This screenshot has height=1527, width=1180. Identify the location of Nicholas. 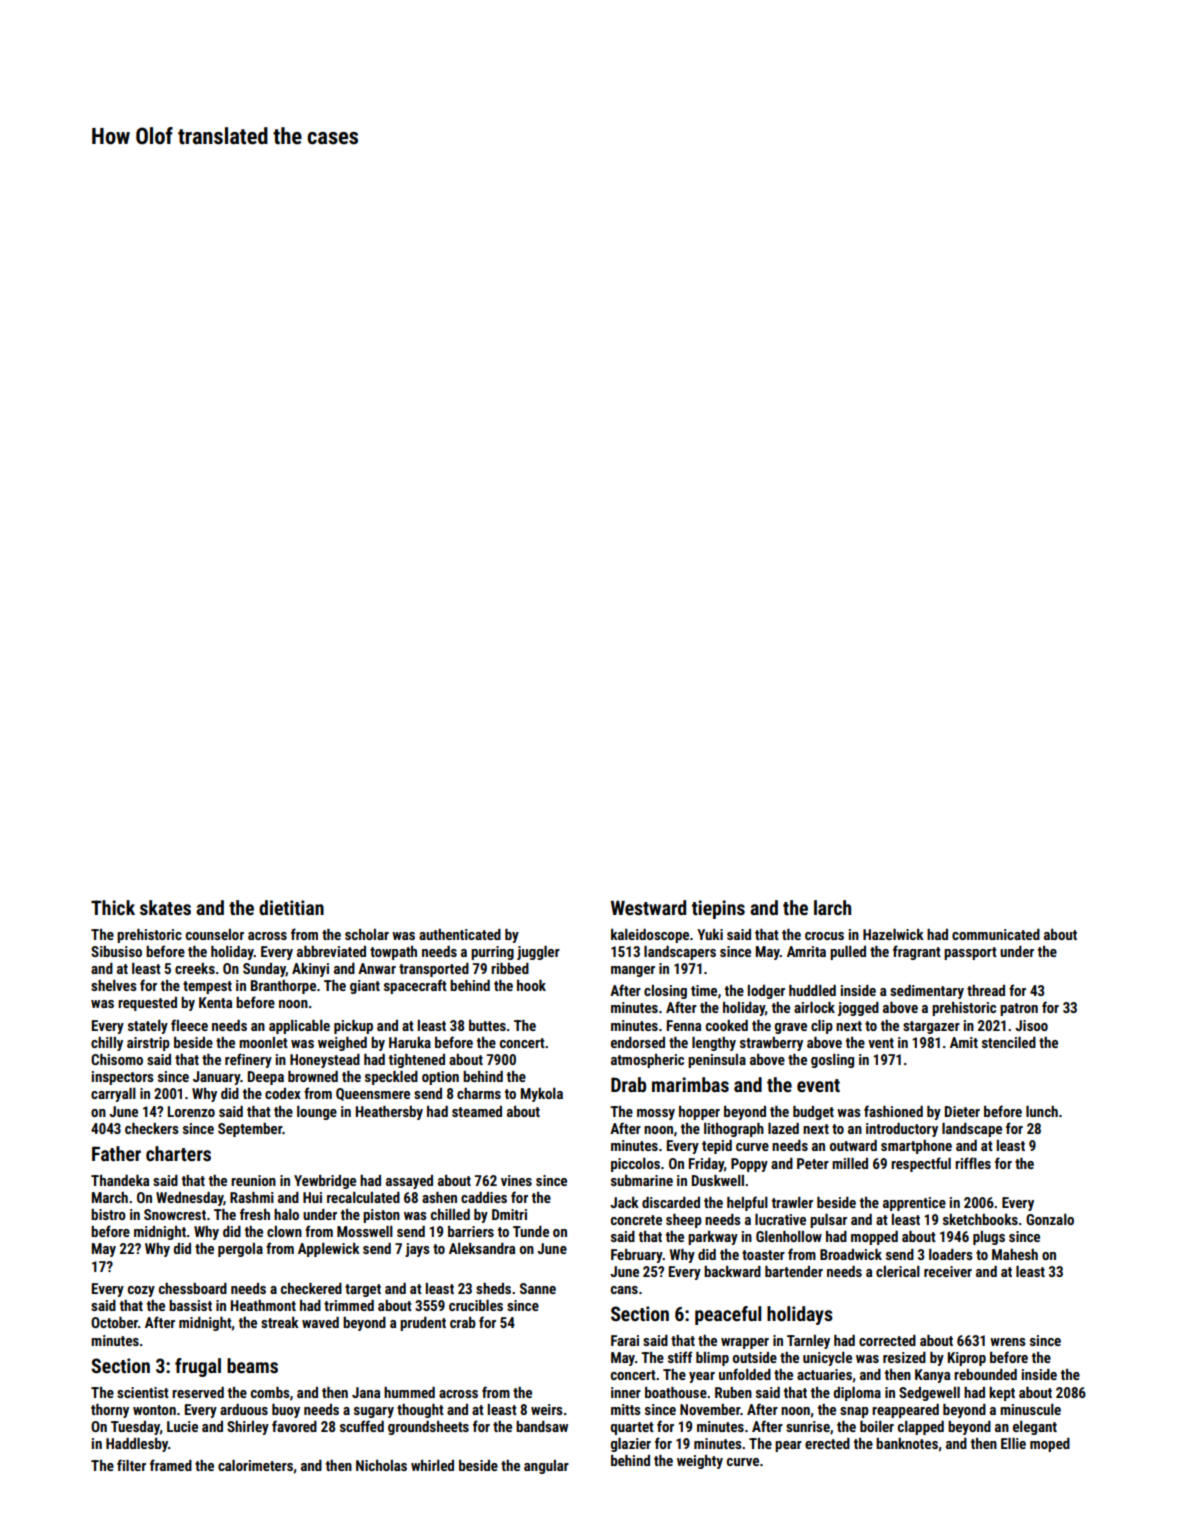
(381, 1465).
